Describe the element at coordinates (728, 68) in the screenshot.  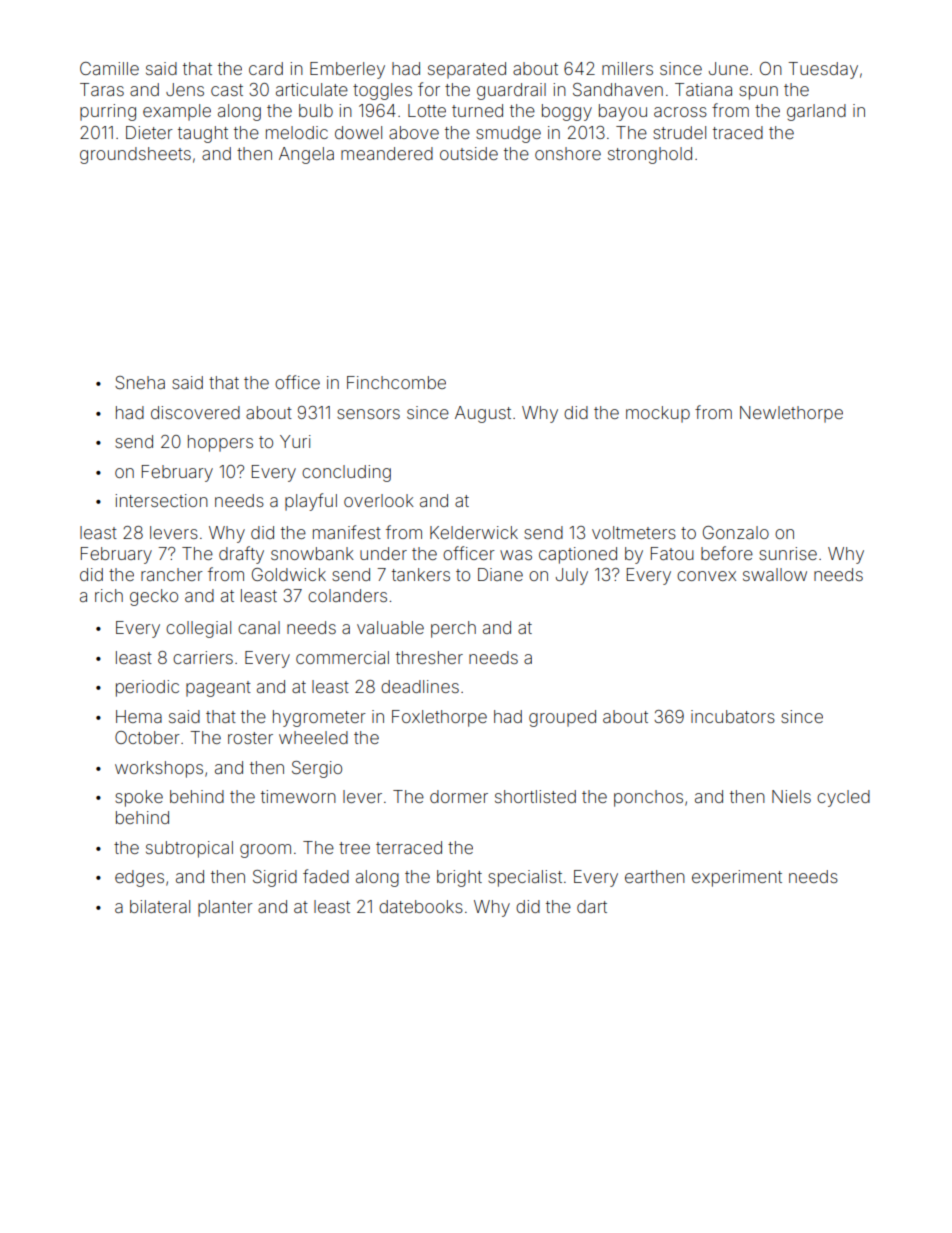
I see `June` at that location.
